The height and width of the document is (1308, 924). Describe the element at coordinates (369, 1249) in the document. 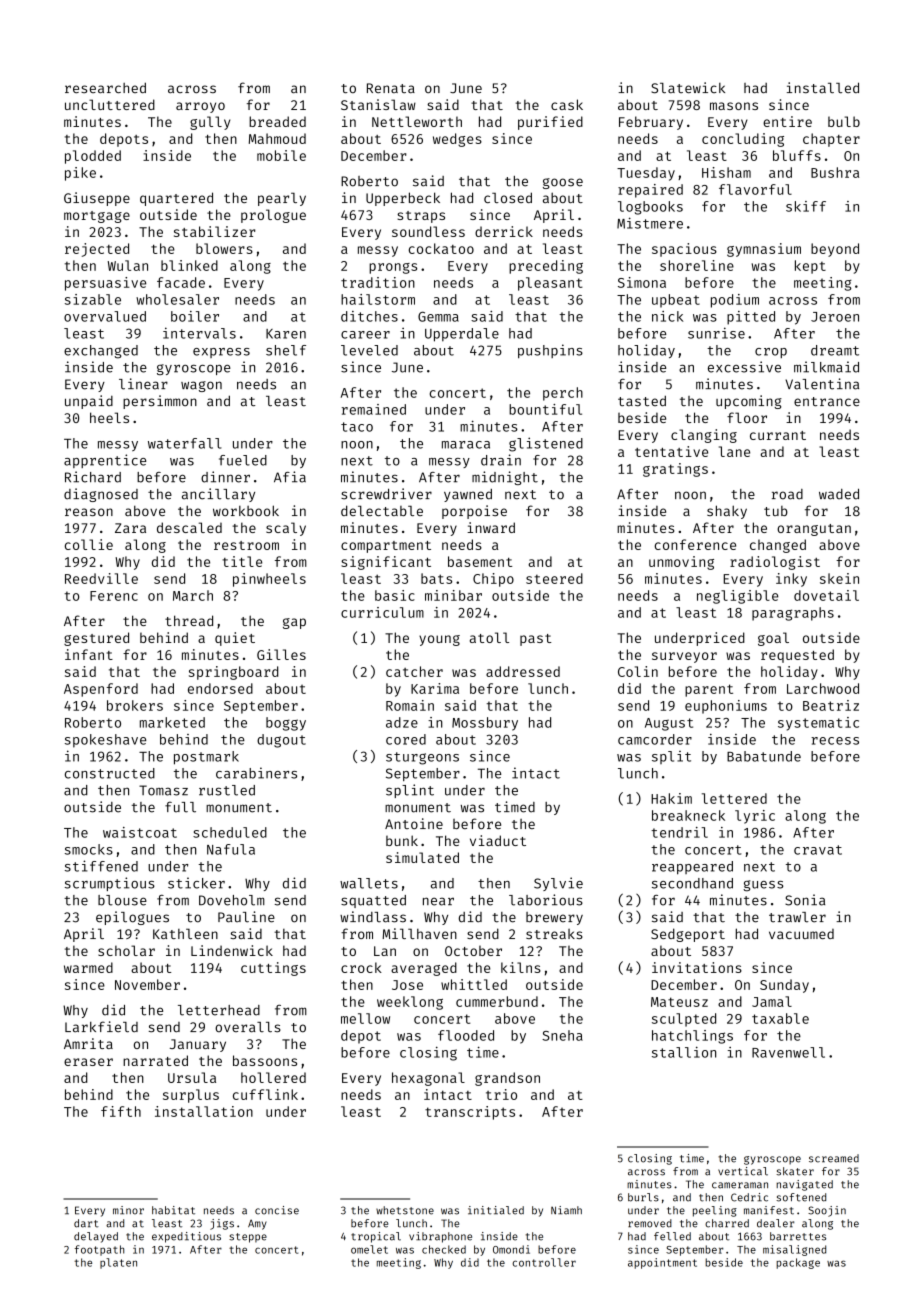

I see `omelet` at that location.
